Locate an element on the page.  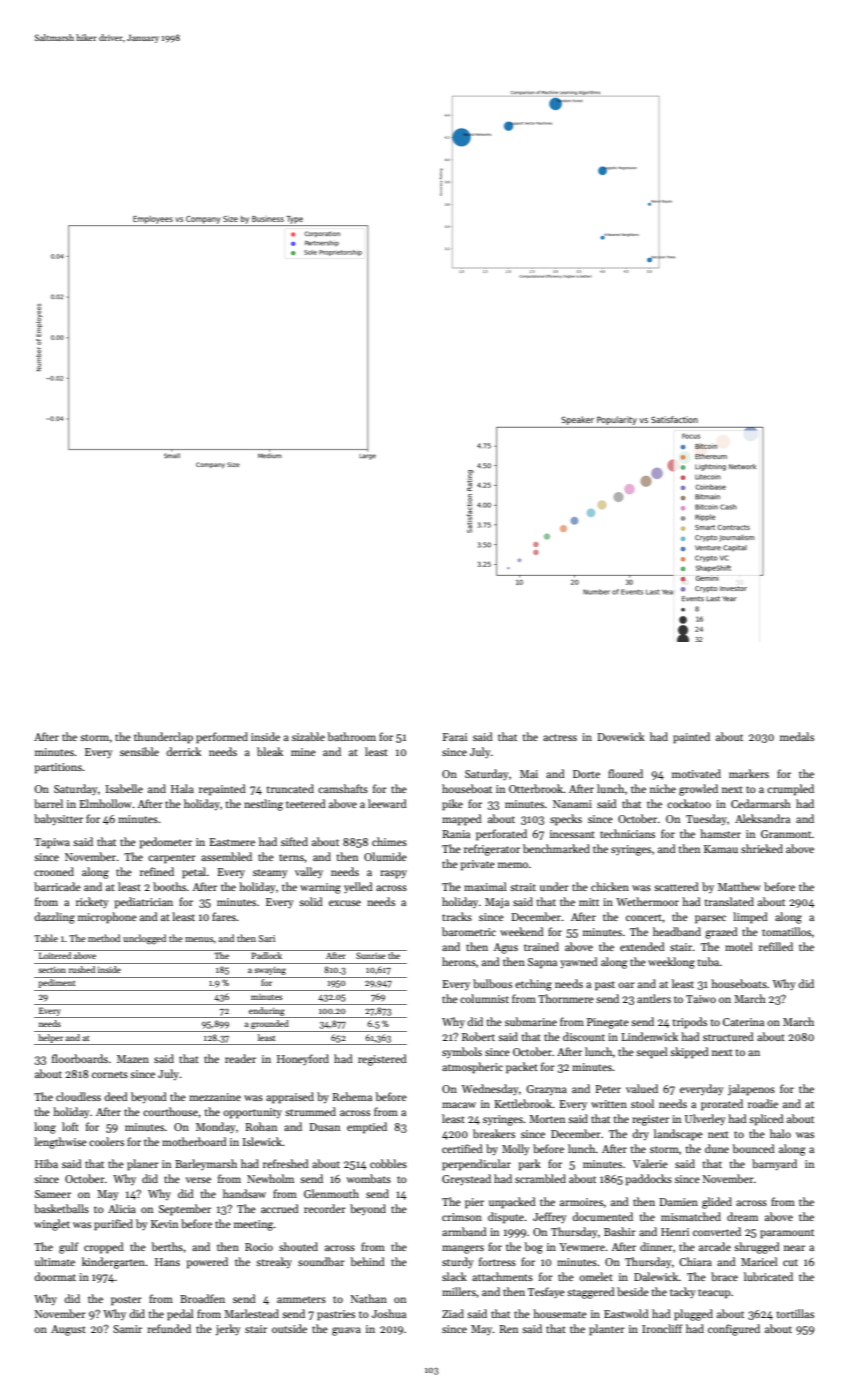
brace is located at coordinates (724, 1276).
